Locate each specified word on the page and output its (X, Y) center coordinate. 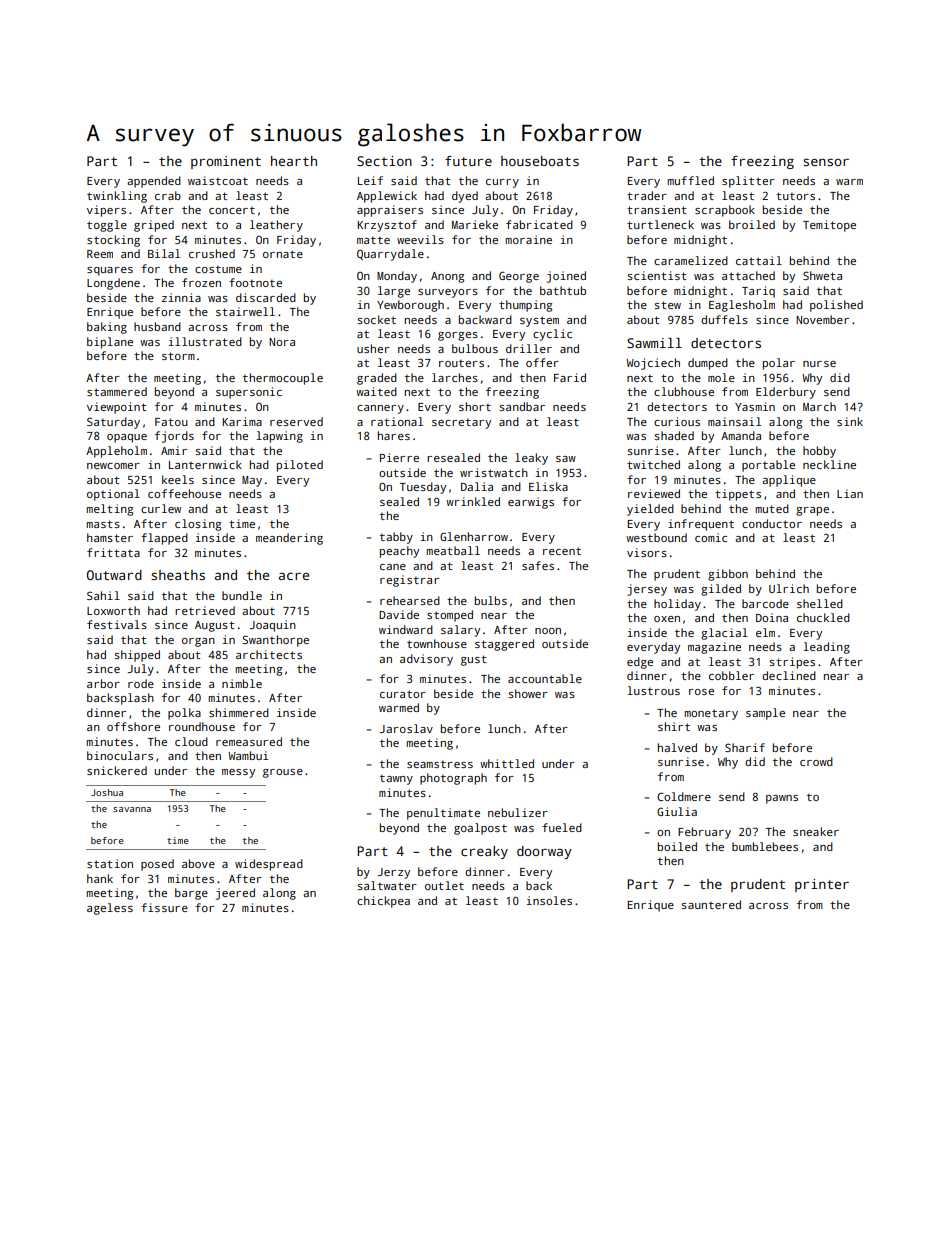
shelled (820, 603)
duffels (724, 319)
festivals (117, 624)
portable (768, 466)
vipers (106, 211)
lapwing (280, 437)
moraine (528, 239)
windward (406, 629)
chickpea (383, 902)
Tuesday (423, 488)
